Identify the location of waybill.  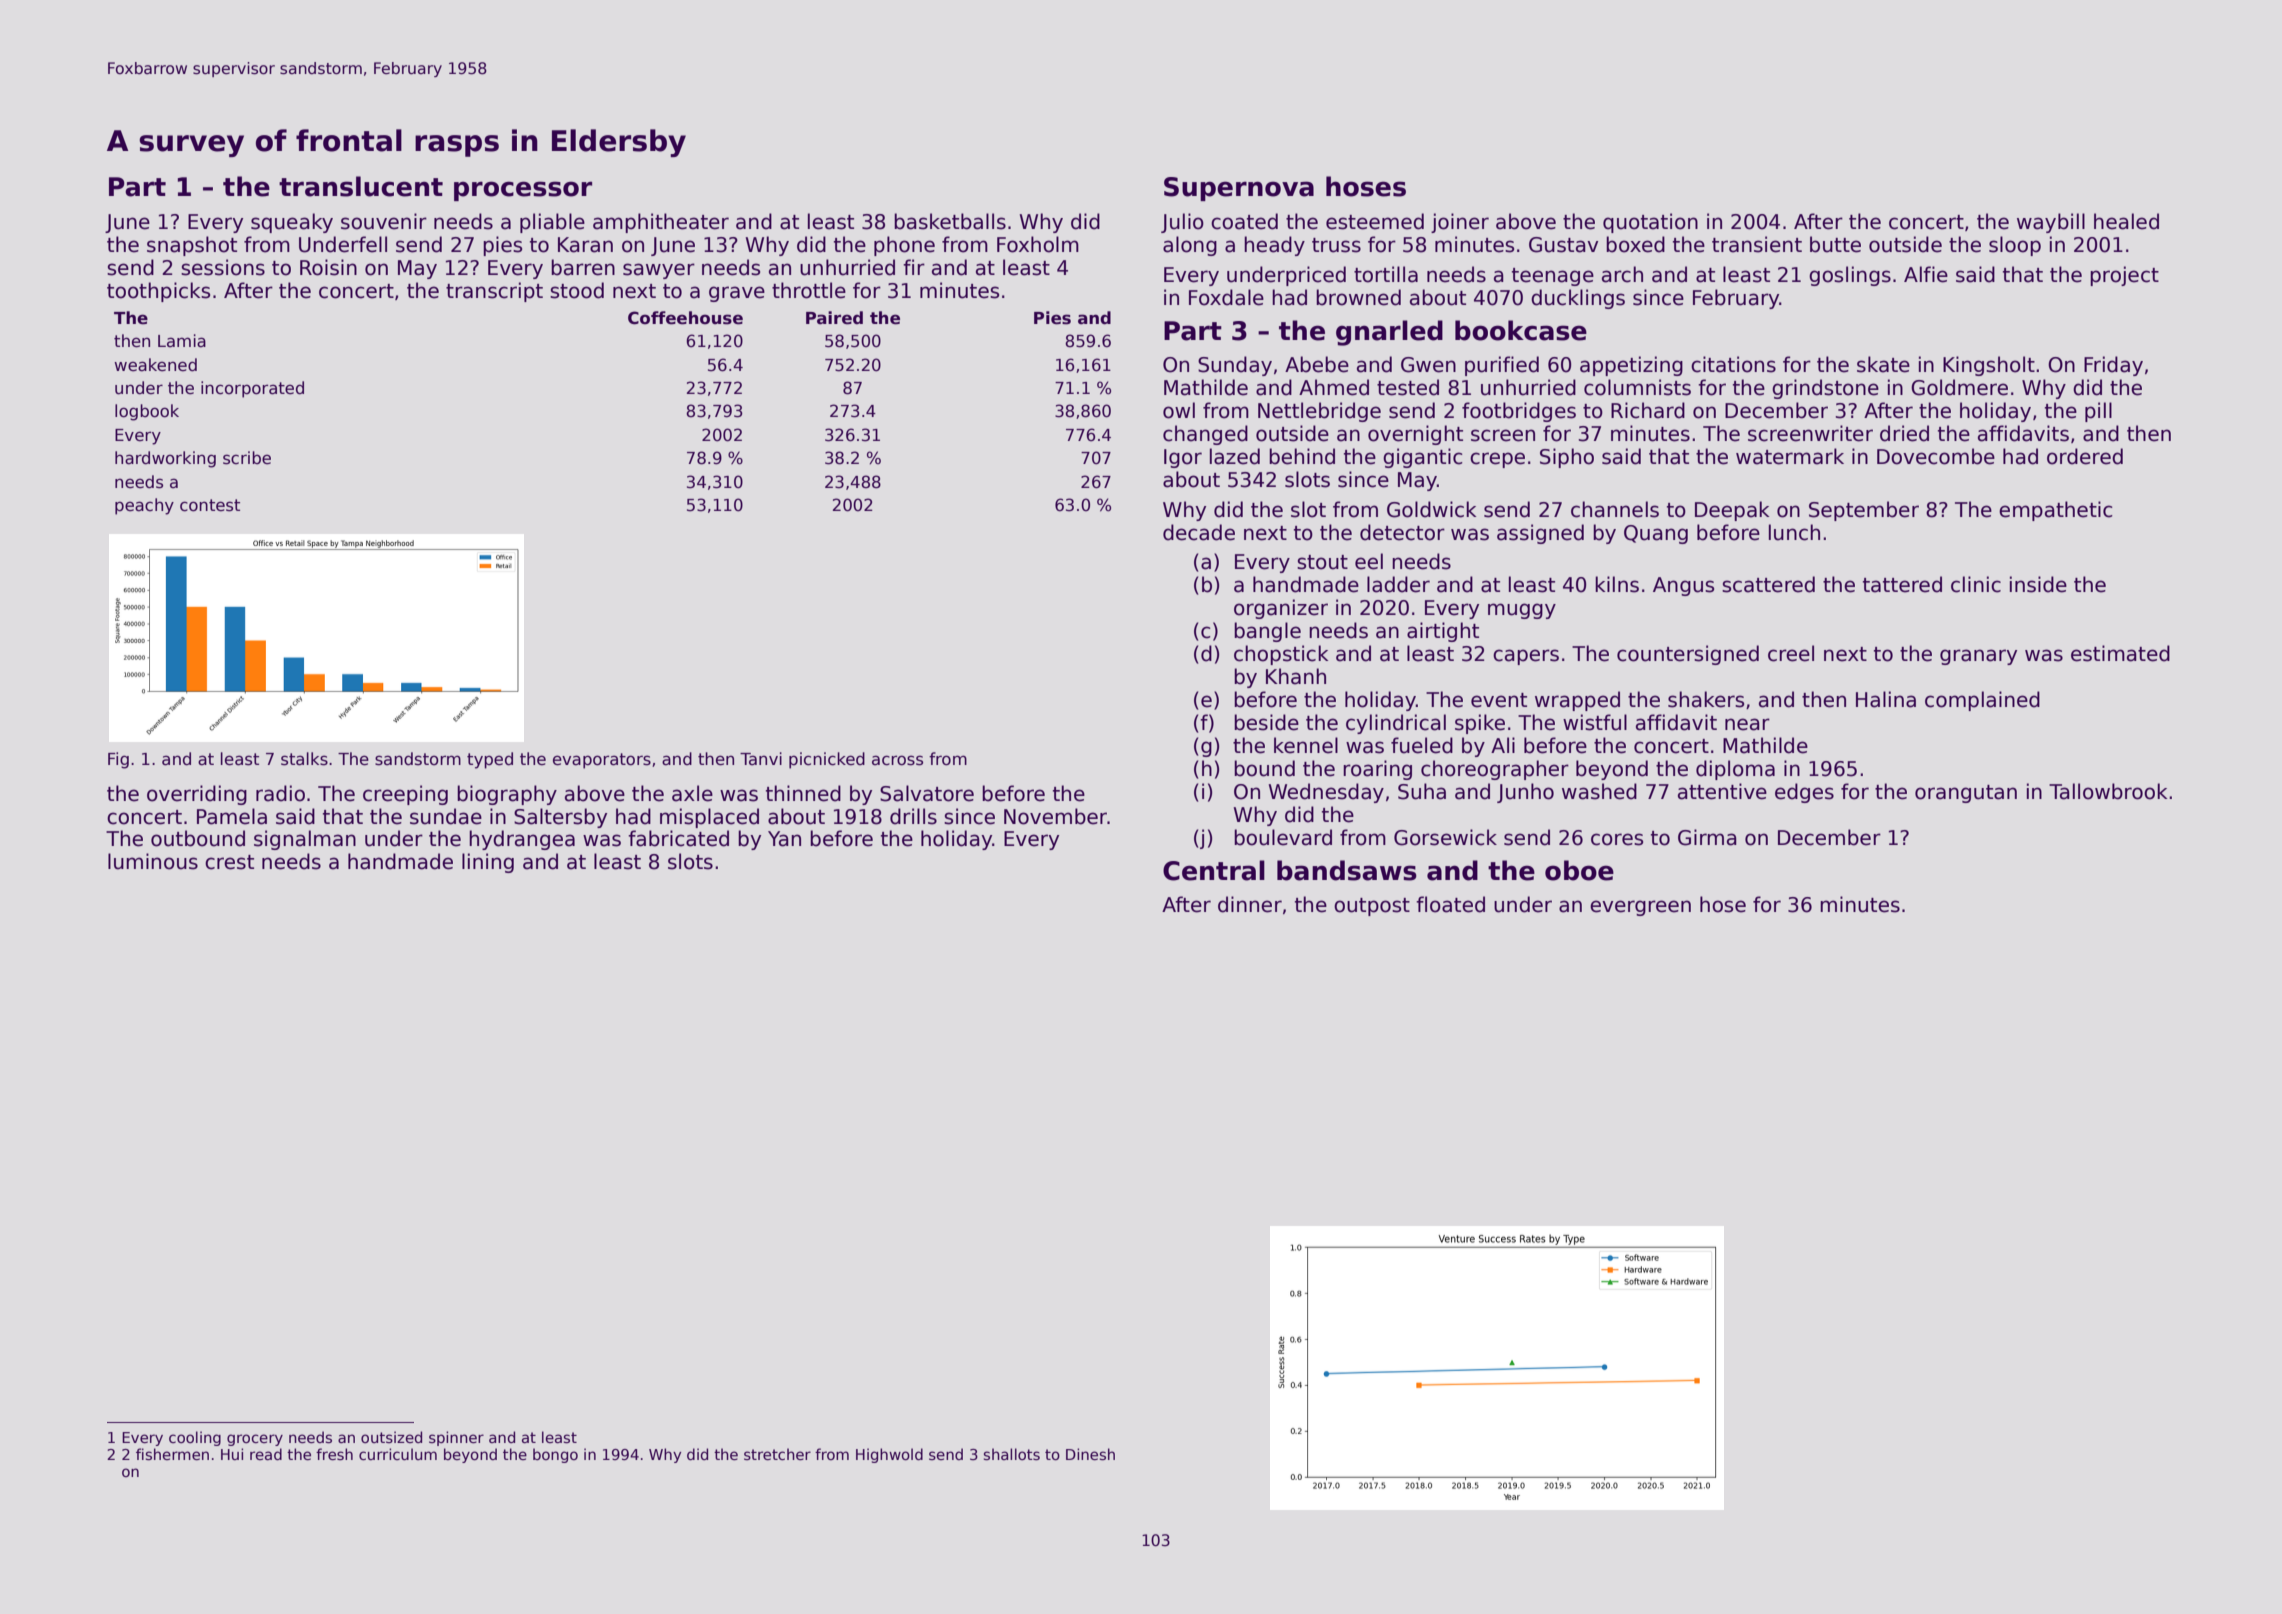
(2051, 223).
